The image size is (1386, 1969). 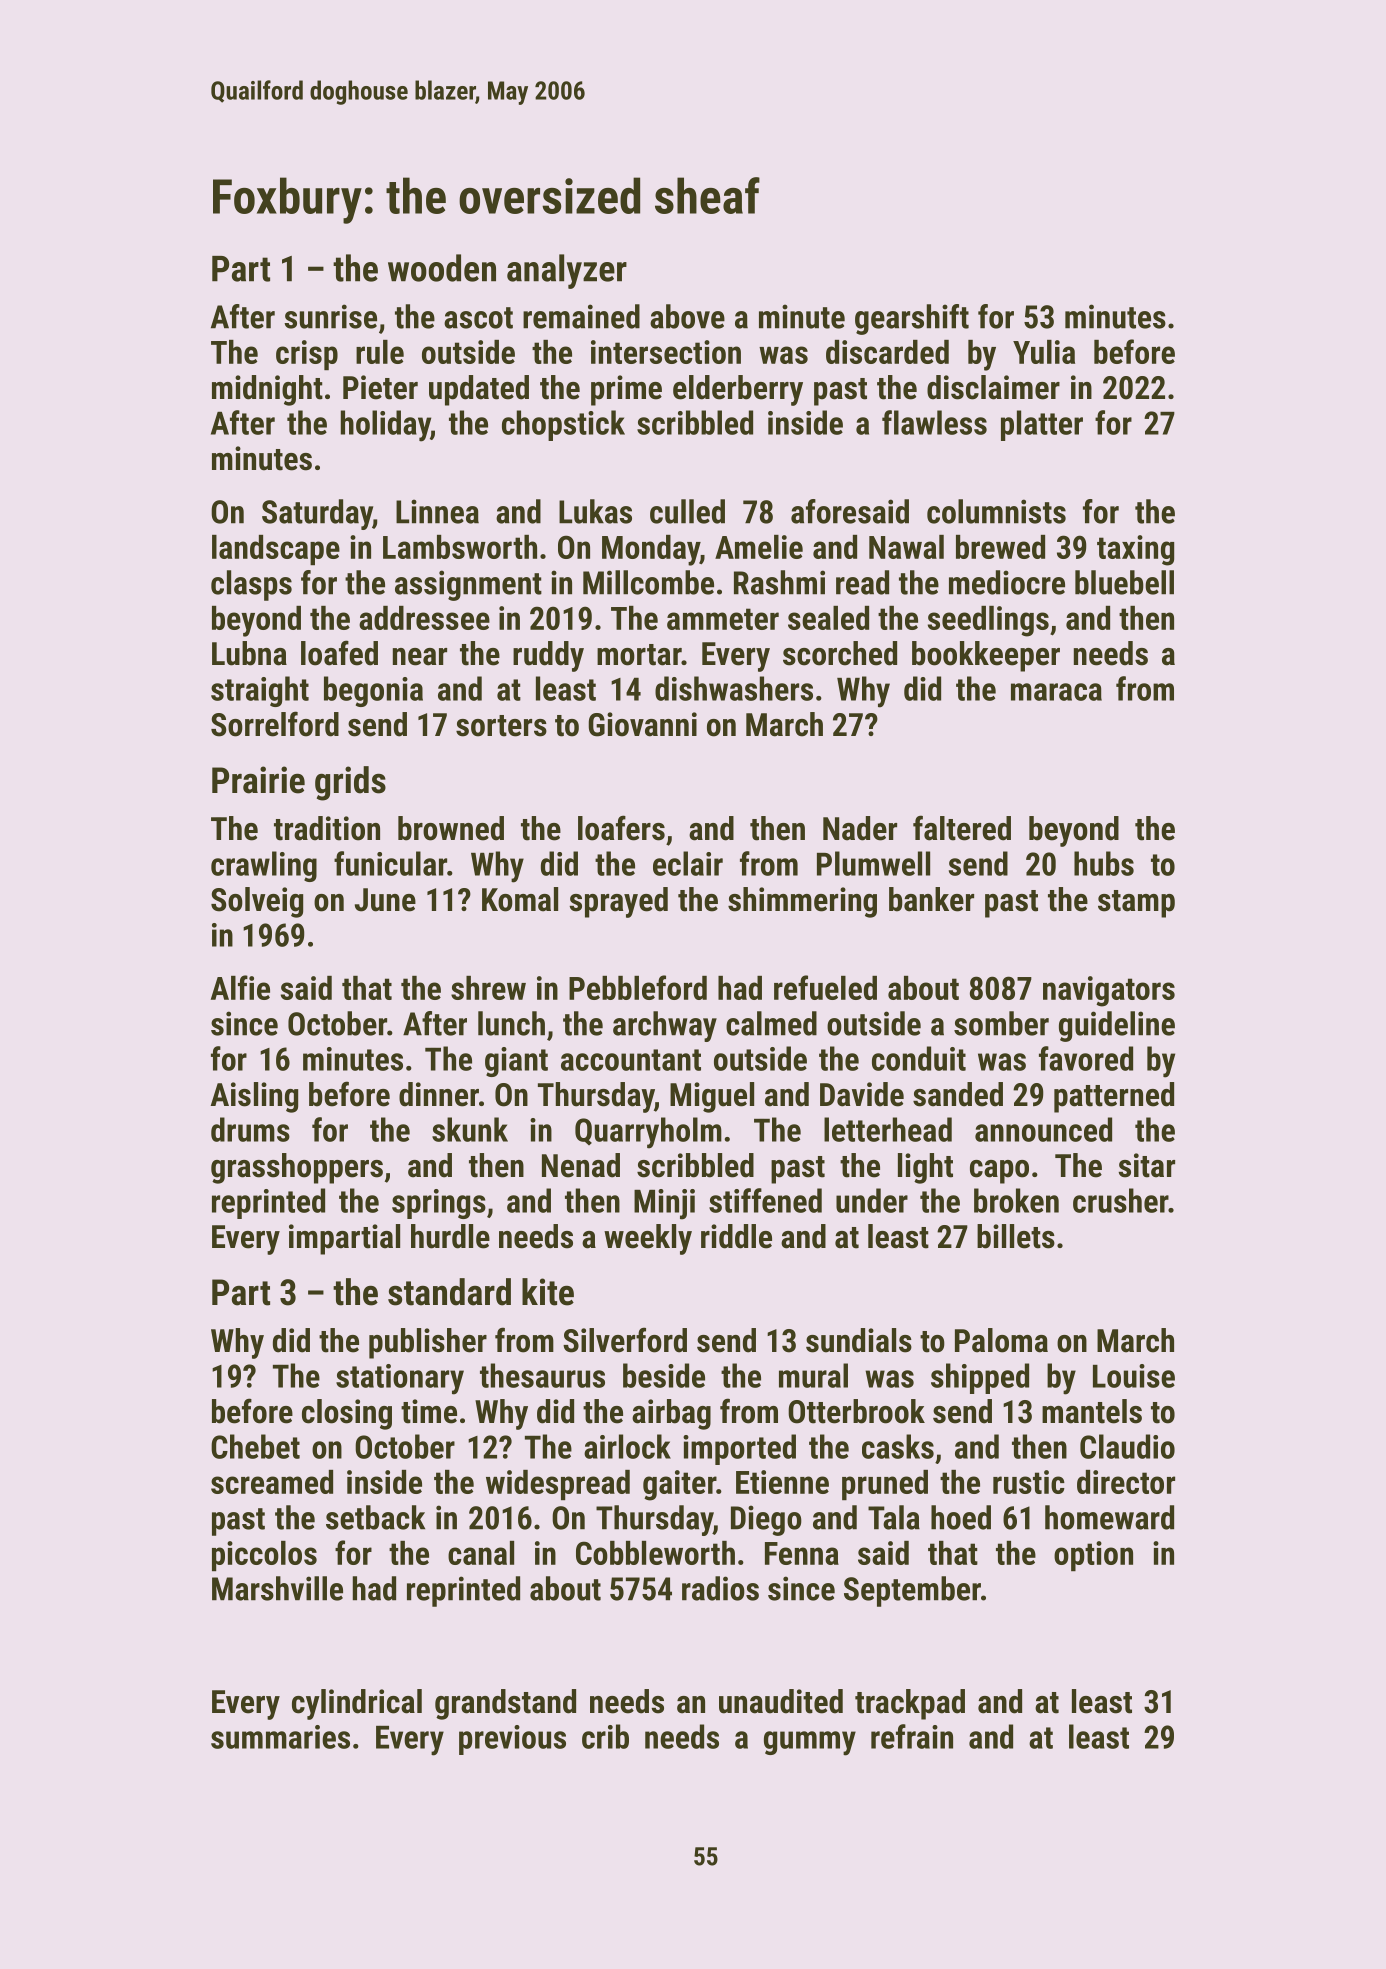 What do you see at coordinates (240, 987) in the screenshot?
I see `Alfie` at bounding box center [240, 987].
